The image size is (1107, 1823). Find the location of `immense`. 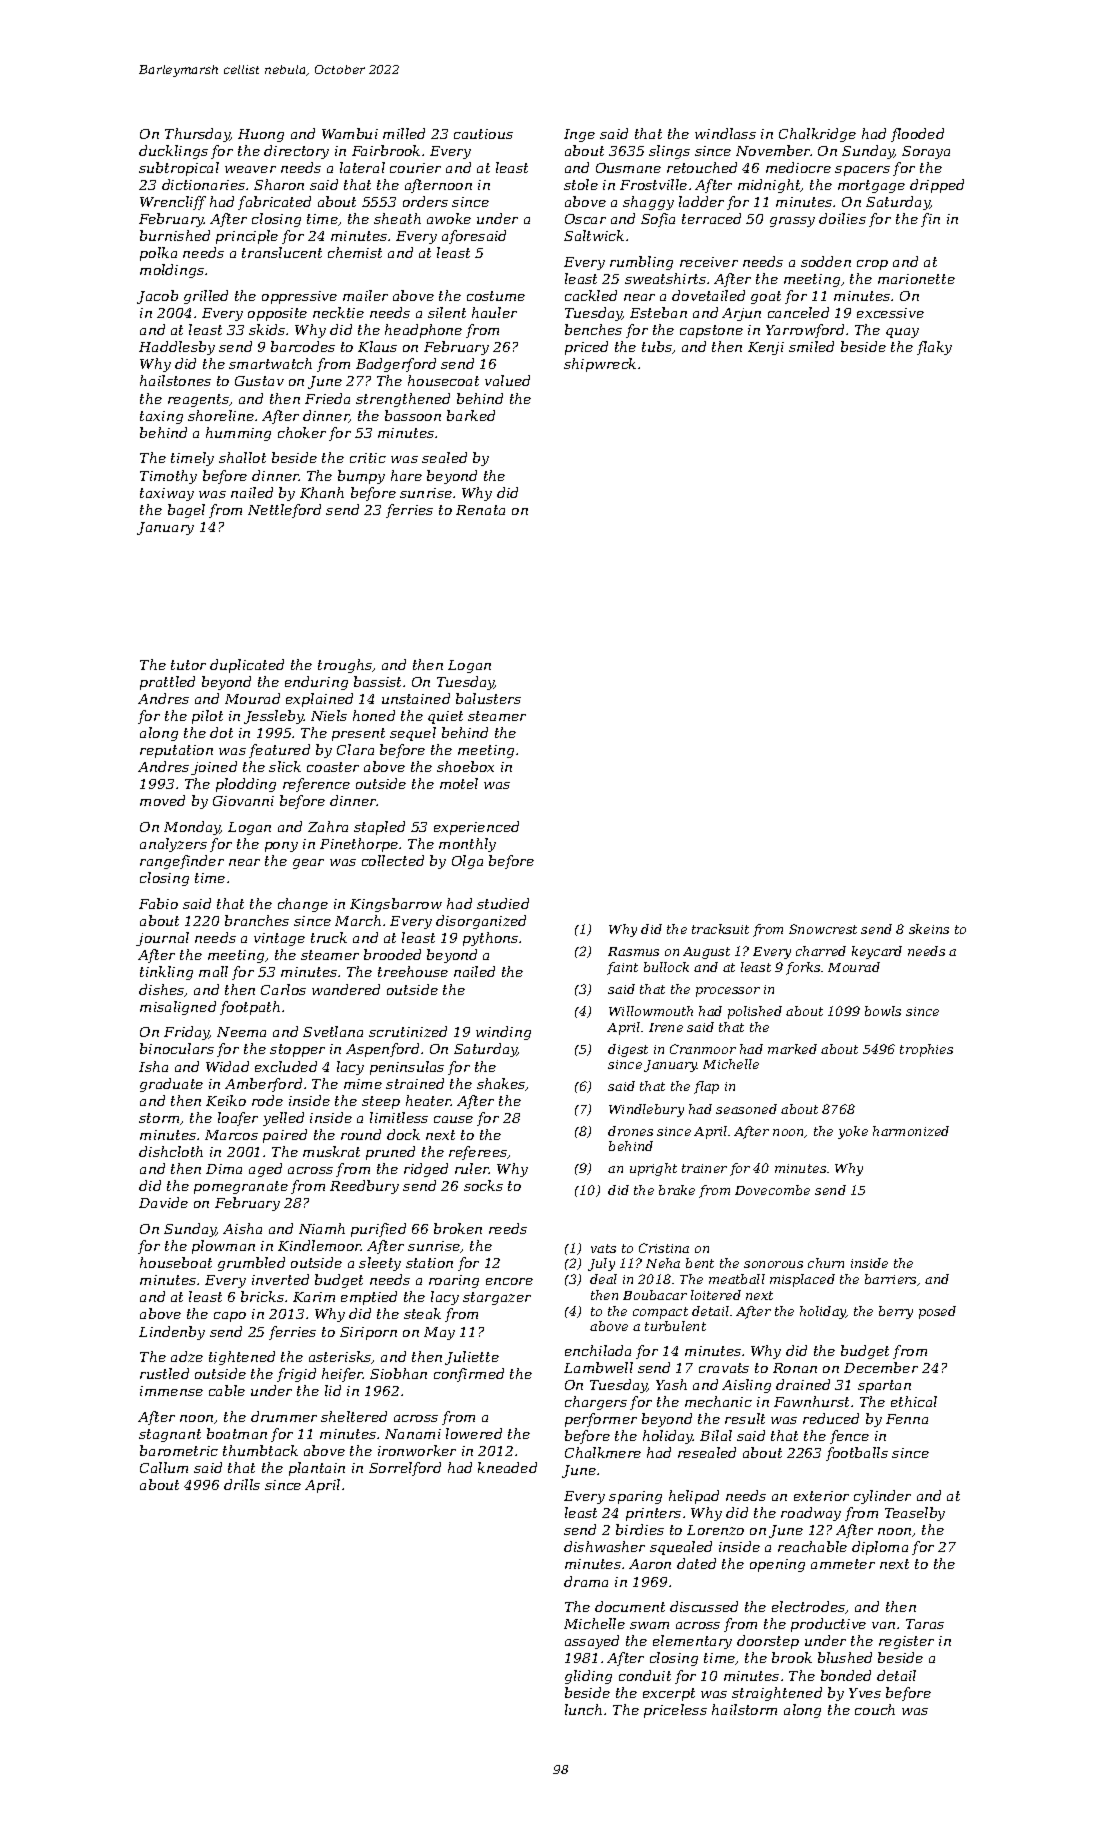

immense is located at coordinates (171, 1391).
